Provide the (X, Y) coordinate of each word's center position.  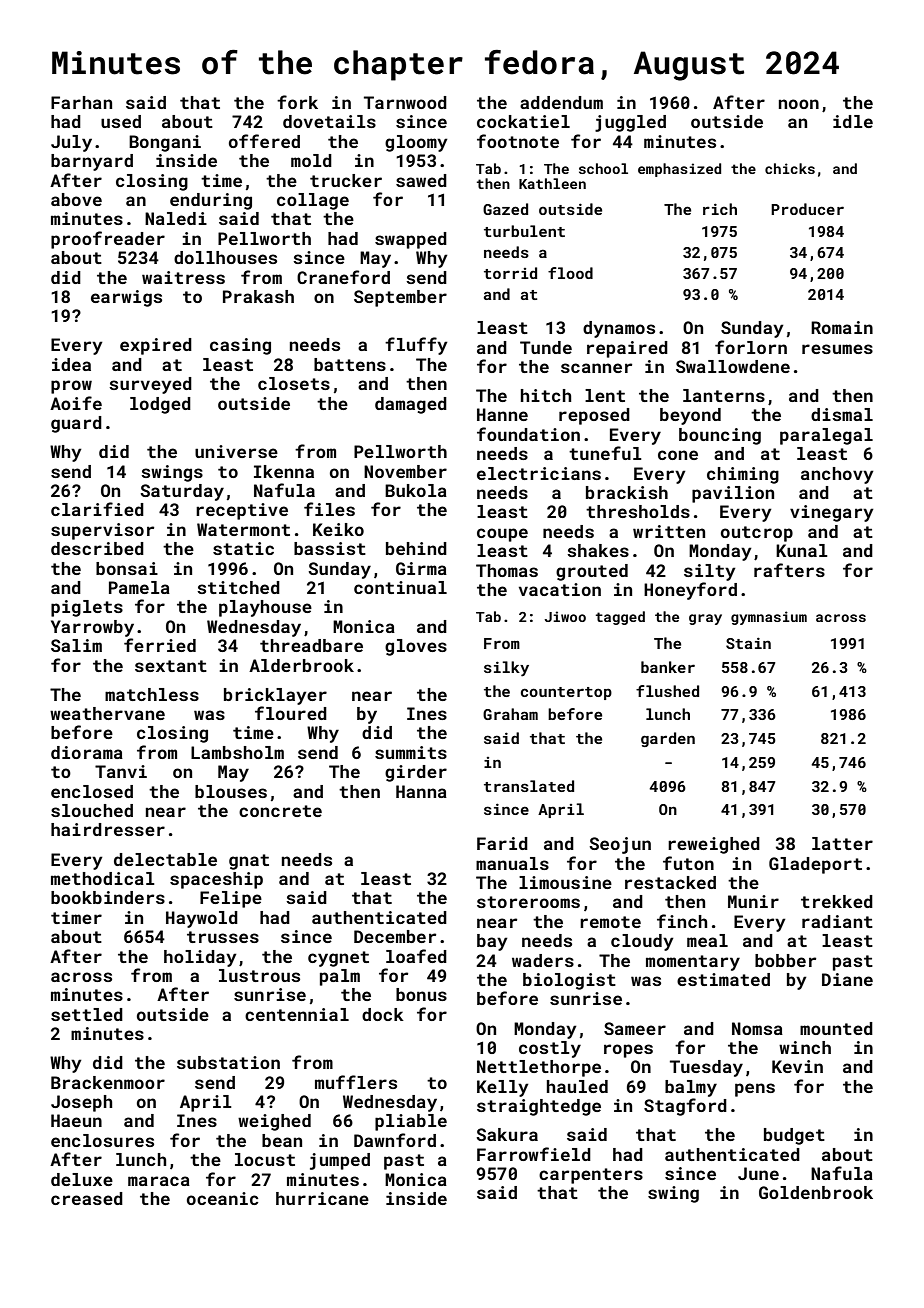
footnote (518, 141)
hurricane (322, 1198)
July (71, 143)
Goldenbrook (816, 1192)
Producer (807, 209)
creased (87, 1198)
